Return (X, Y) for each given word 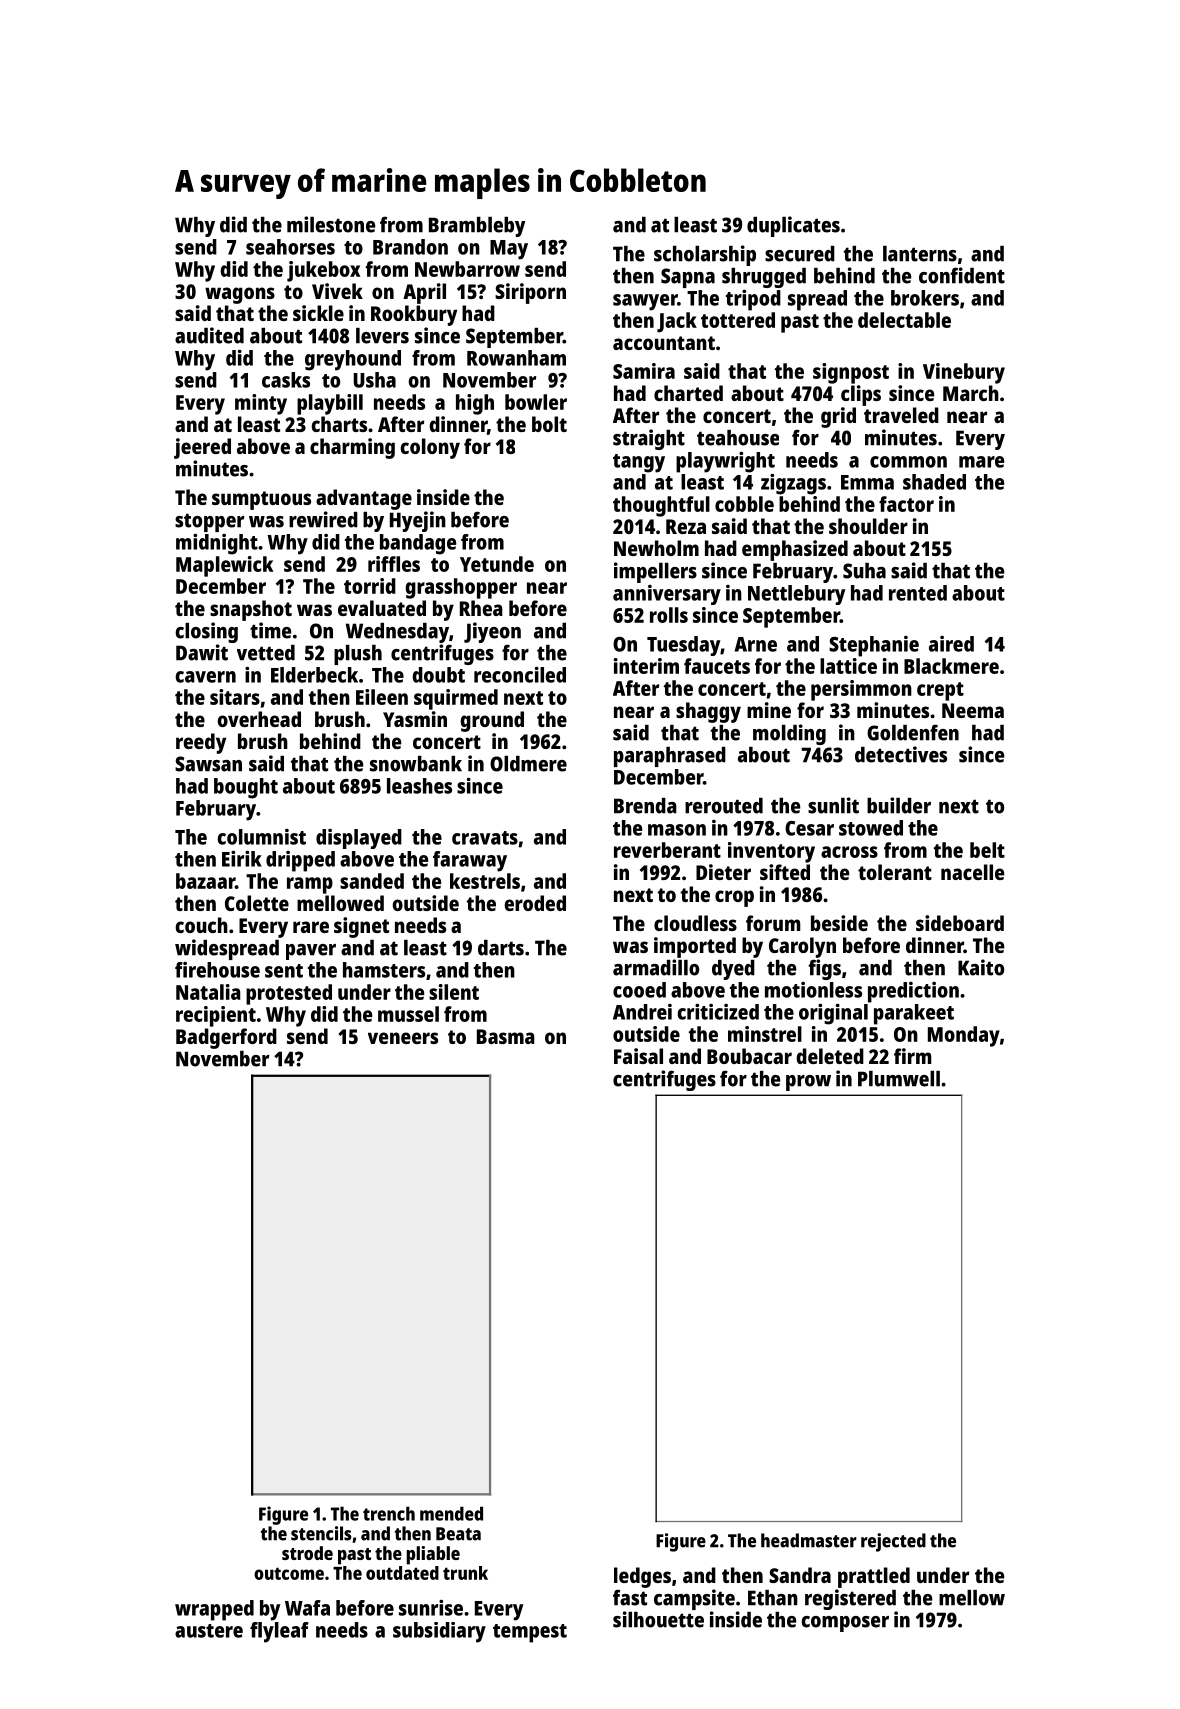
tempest (530, 1633)
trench (389, 1513)
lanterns (920, 254)
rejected (893, 1542)
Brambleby (477, 227)
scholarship (705, 255)
